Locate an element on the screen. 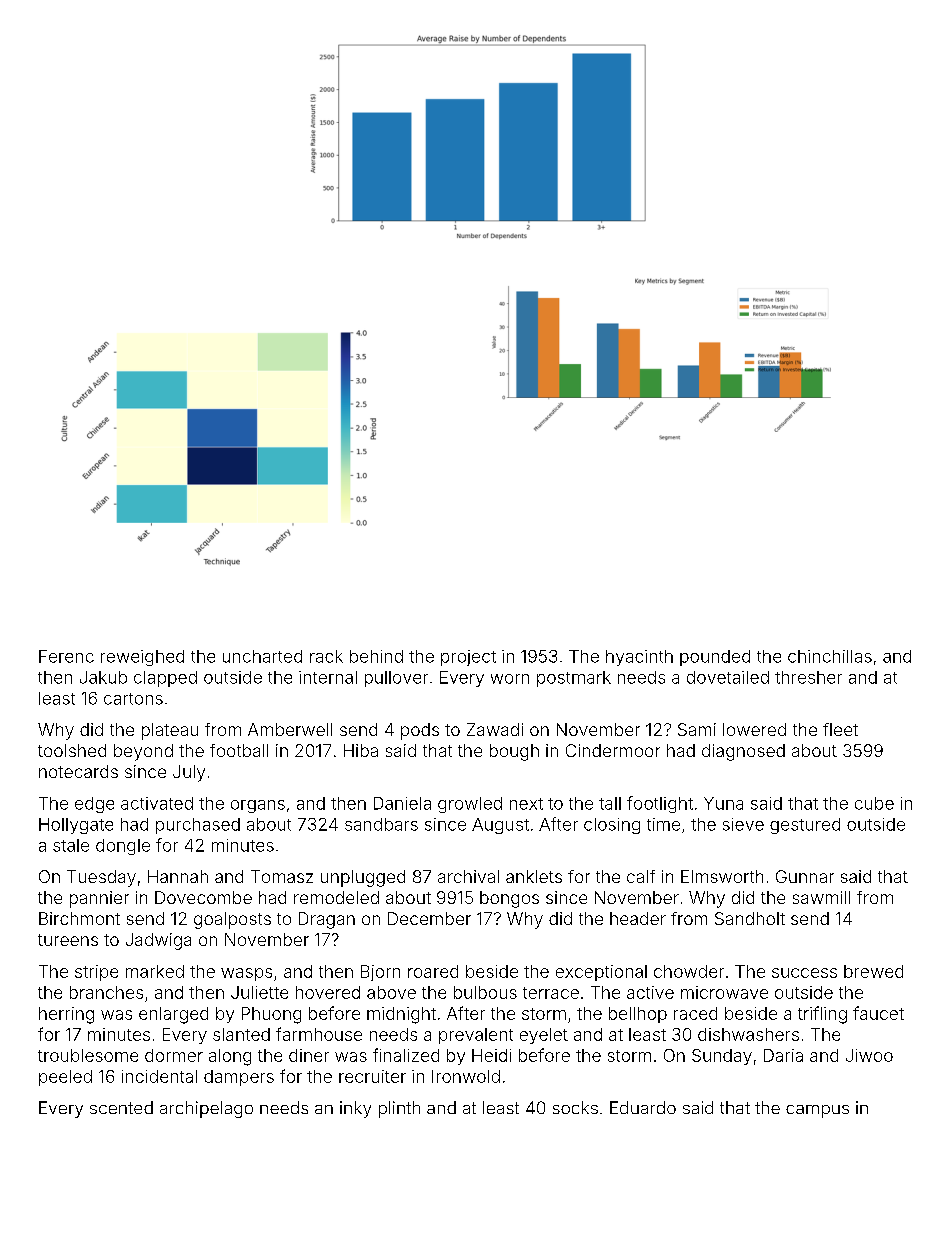  hyacinth is located at coordinates (639, 658).
